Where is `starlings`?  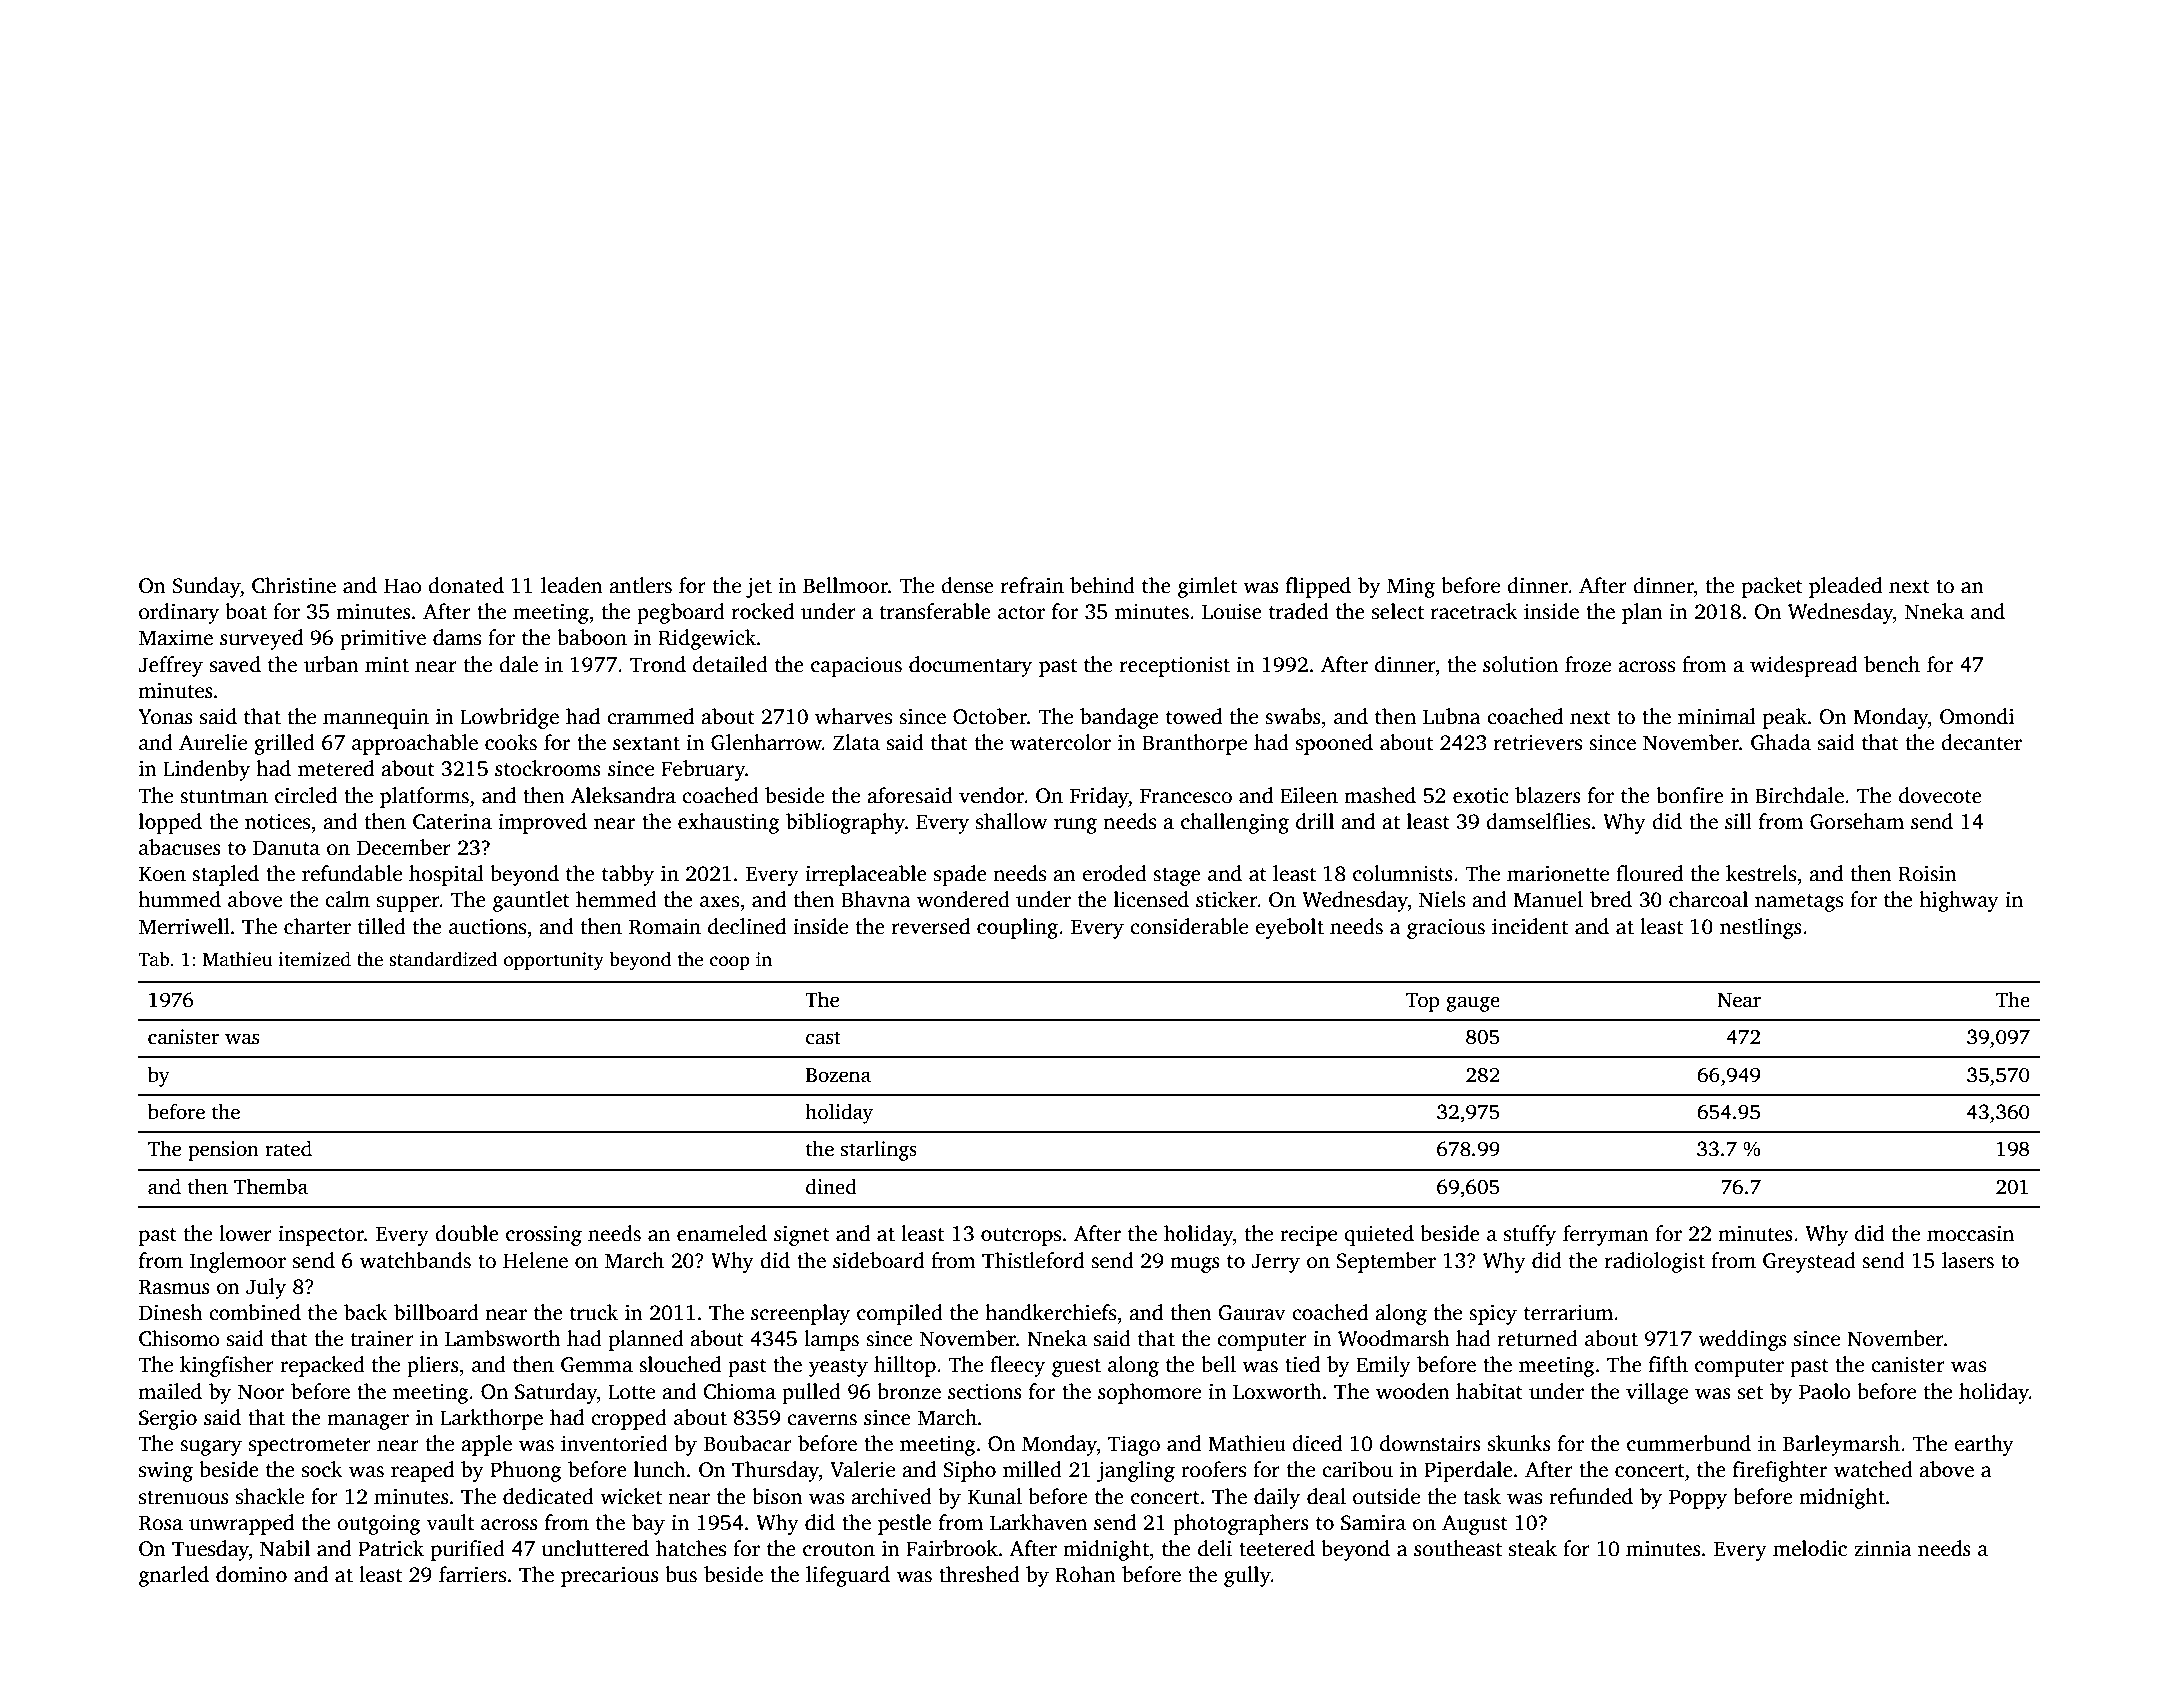
starlings is located at coordinates (879, 1150).
